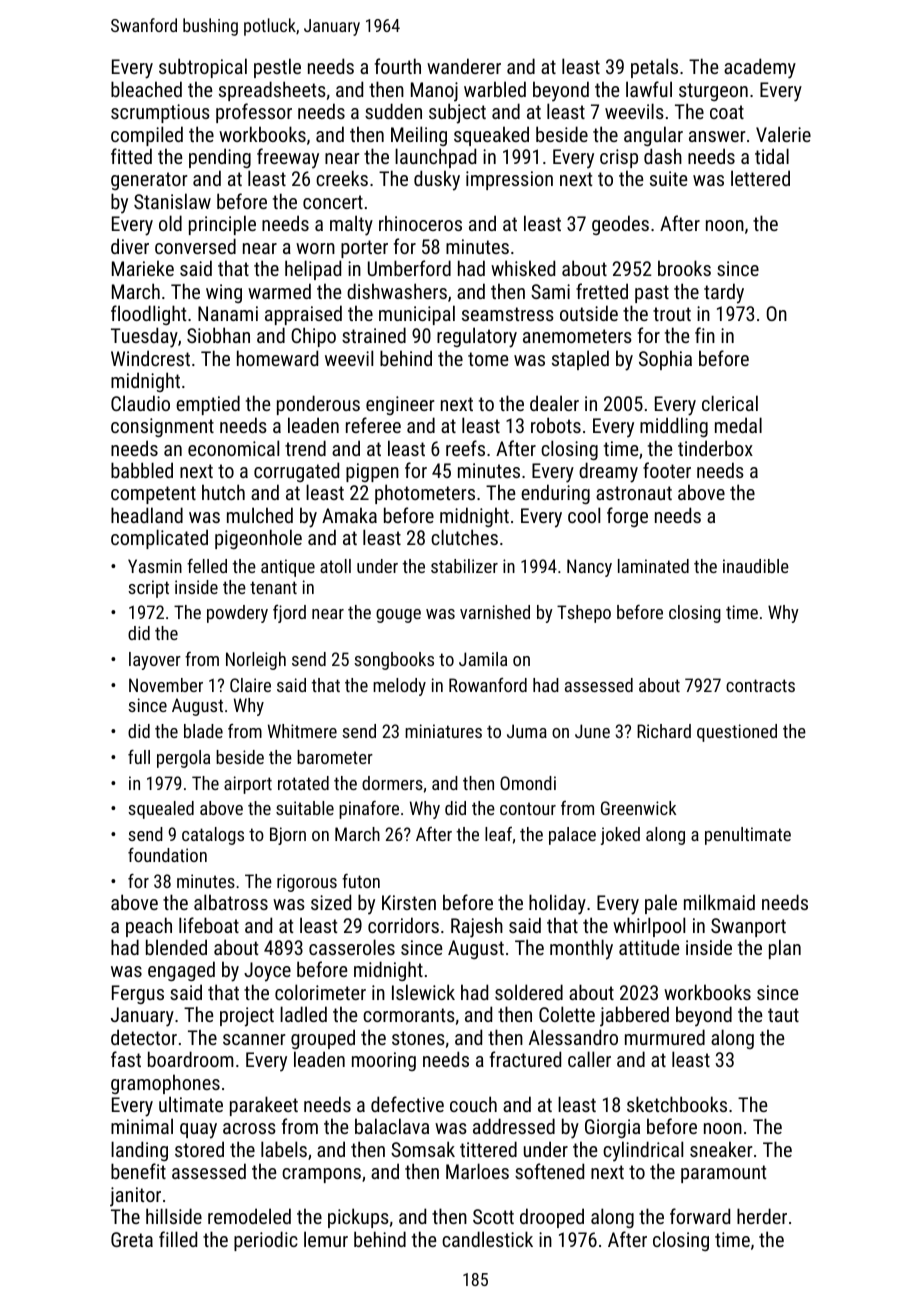 This page has width=924, height=1314. I want to click on bleached, so click(146, 89).
